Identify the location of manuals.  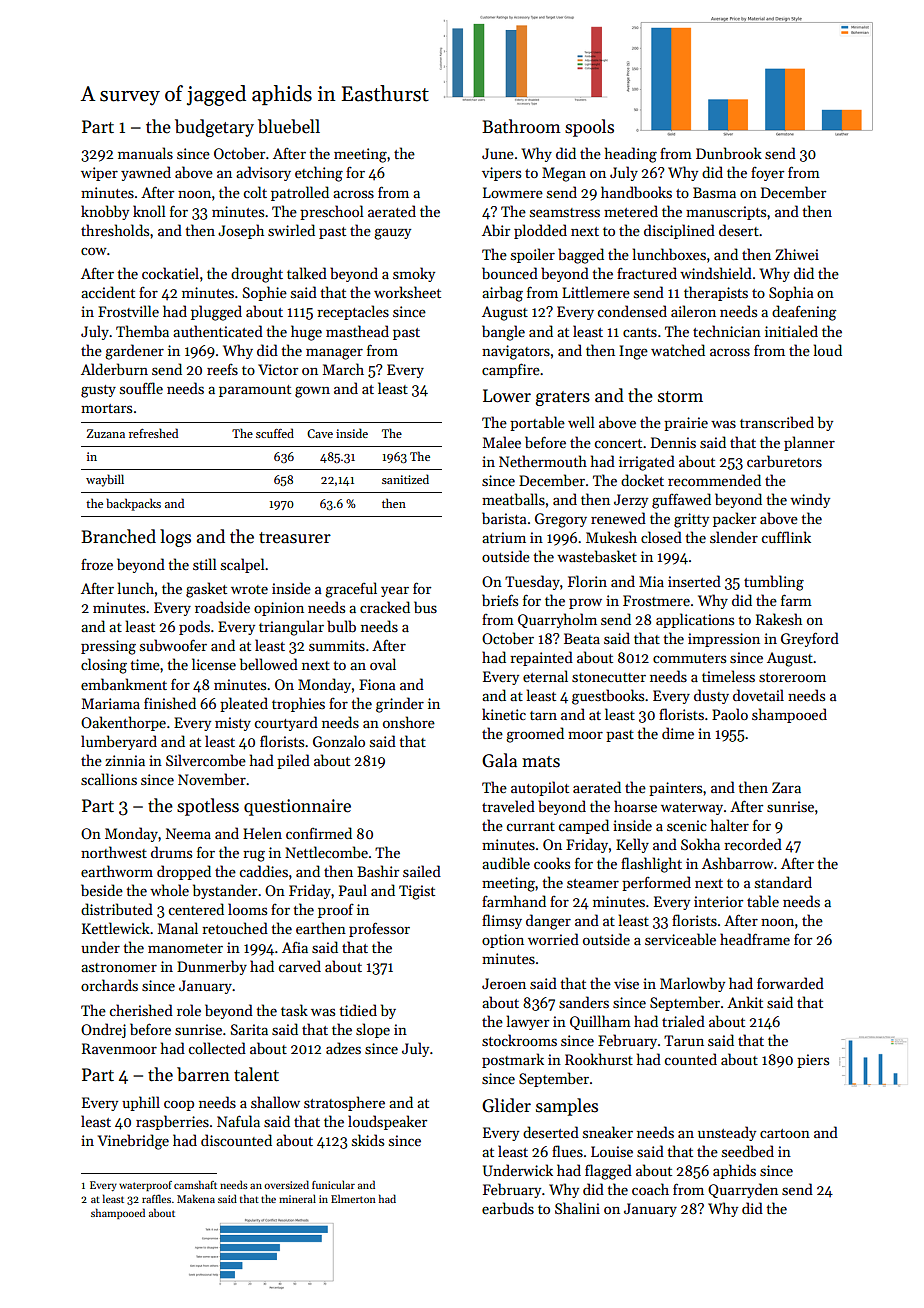
(145, 153).
